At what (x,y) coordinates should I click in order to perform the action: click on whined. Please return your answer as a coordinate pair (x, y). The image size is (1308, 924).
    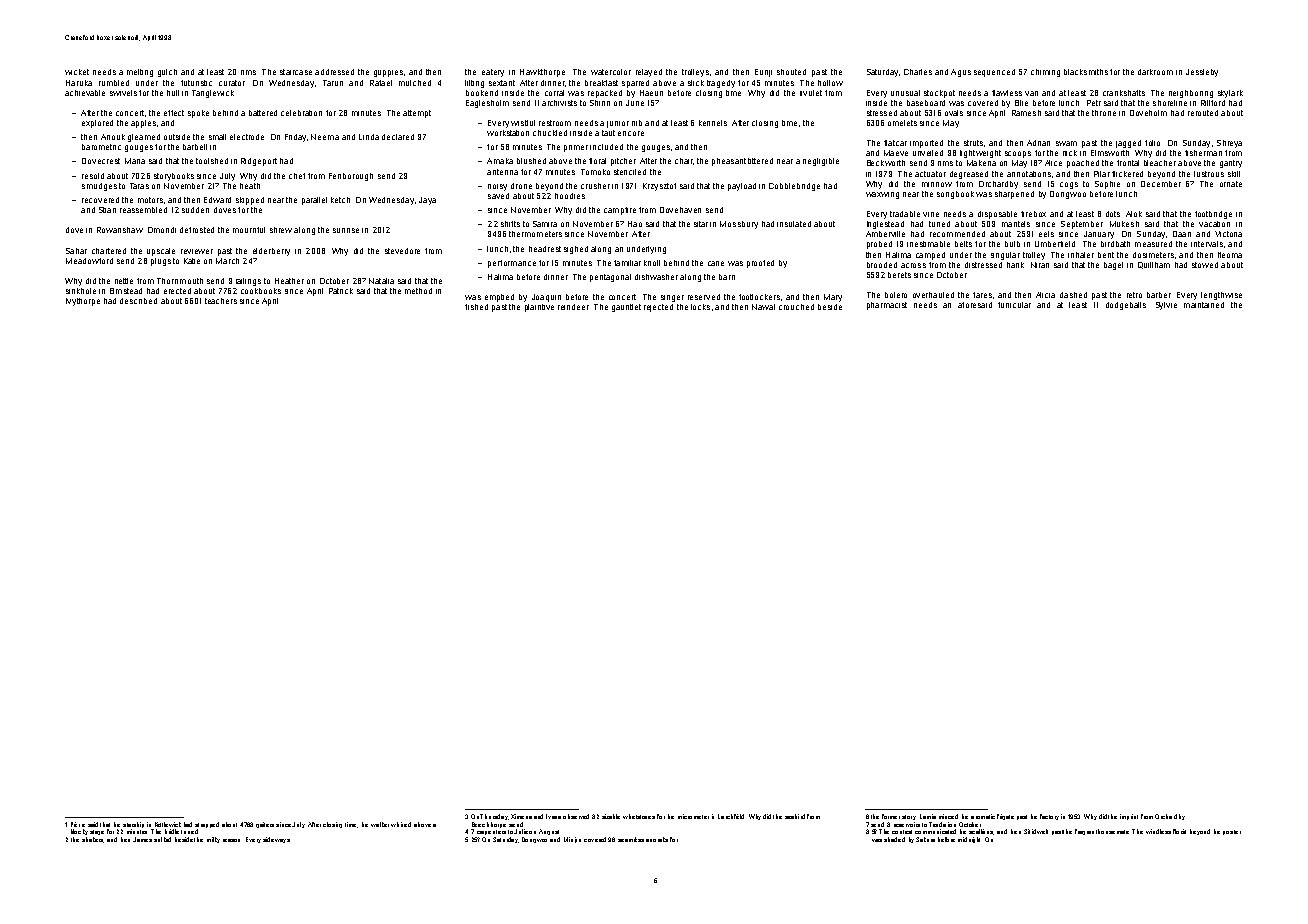
    Looking at the image, I should click on (401, 824).
